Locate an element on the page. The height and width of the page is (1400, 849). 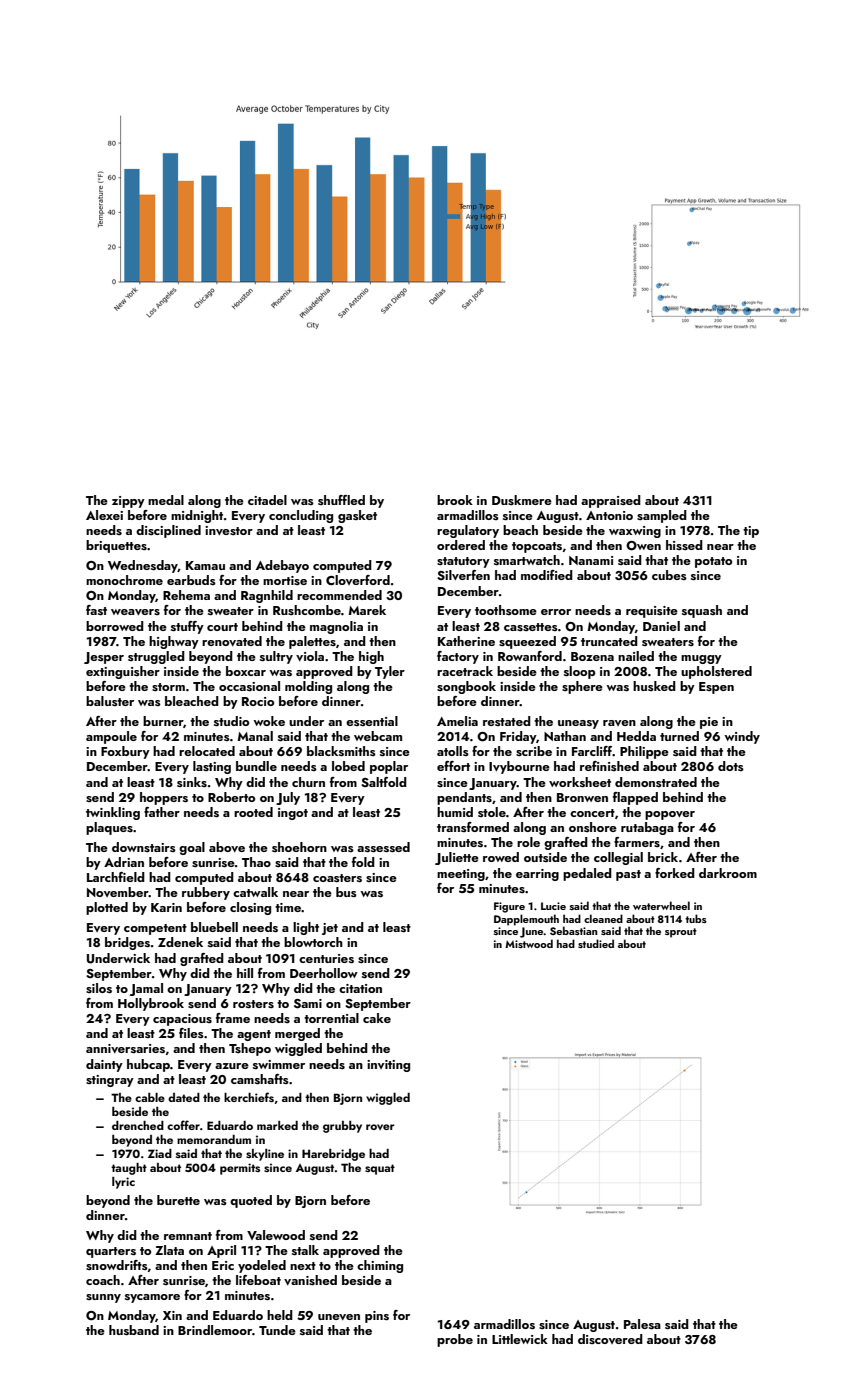
restated is located at coordinates (507, 721).
